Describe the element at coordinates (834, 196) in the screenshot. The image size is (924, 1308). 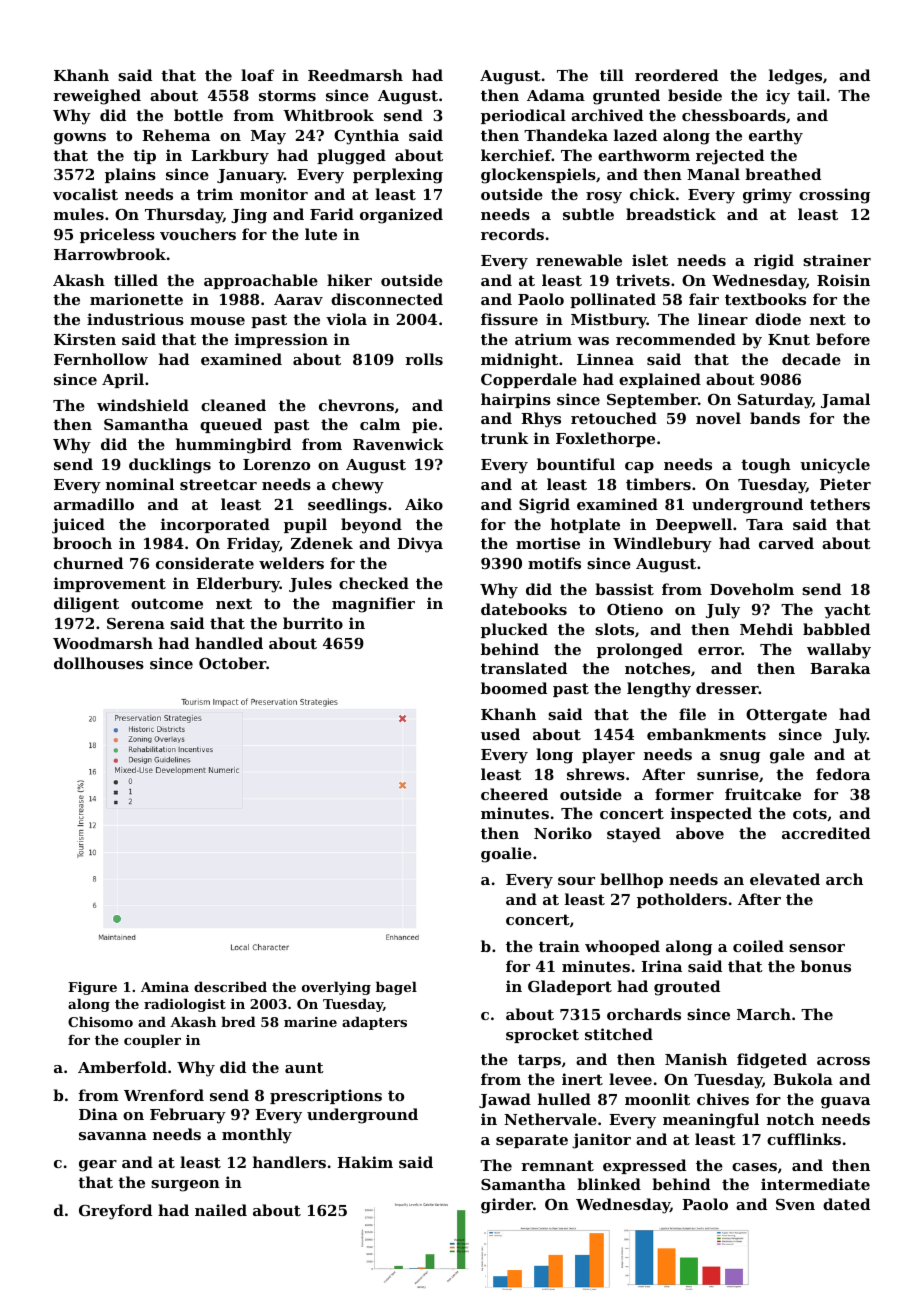
I see `crossing` at that location.
